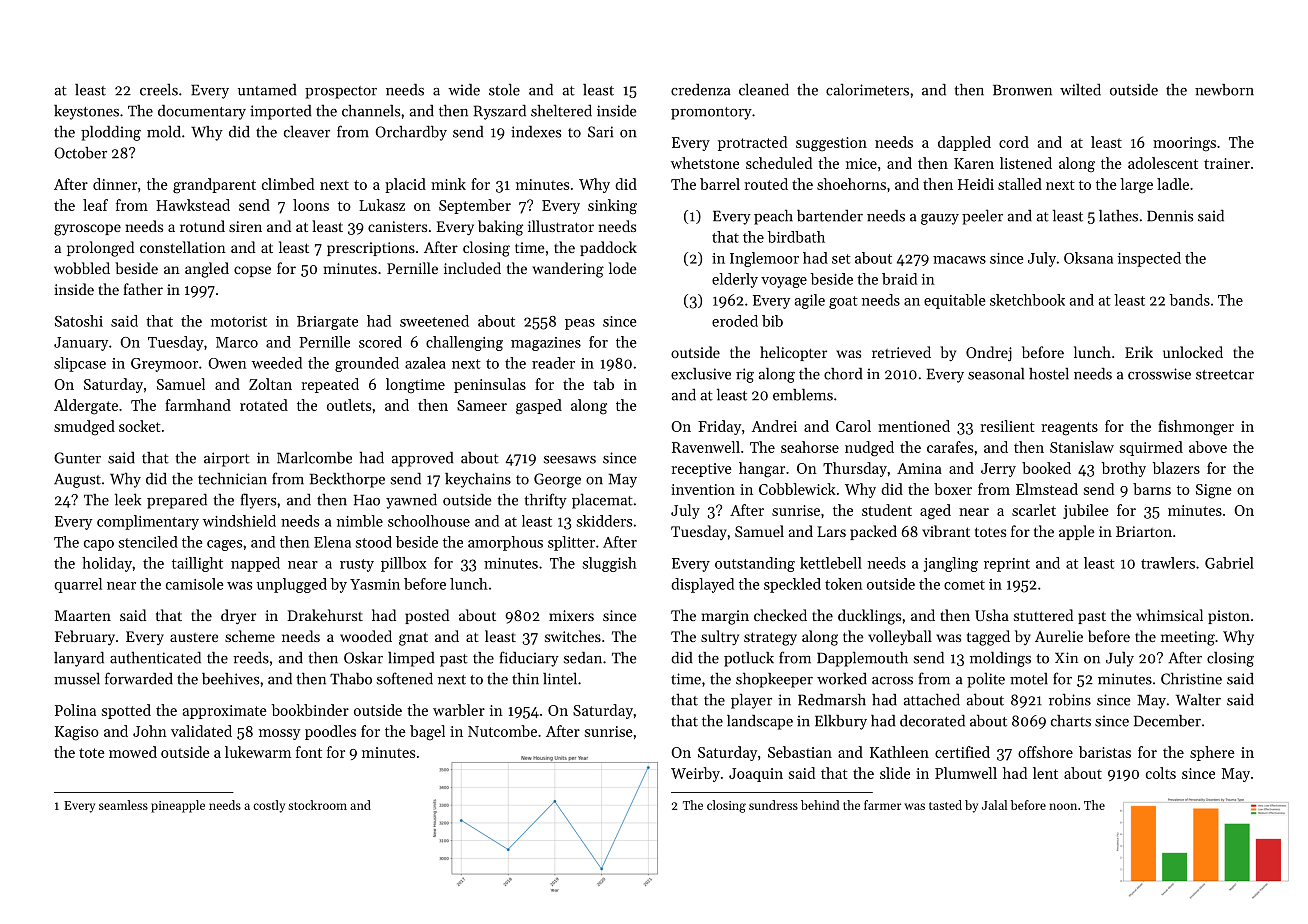  I want to click on credenza, so click(701, 90).
